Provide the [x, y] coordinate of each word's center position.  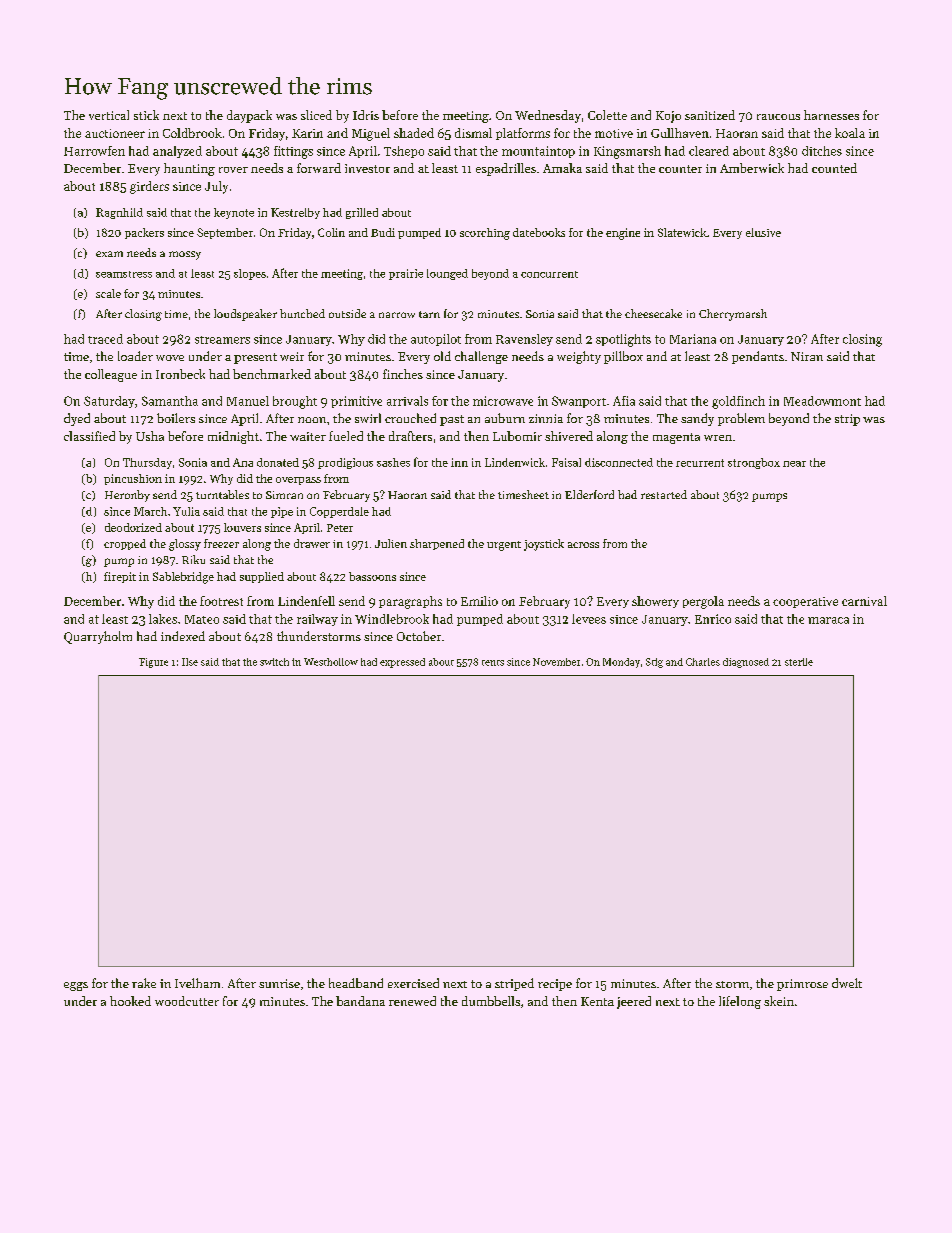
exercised [413, 983]
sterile [799, 662]
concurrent [549, 274]
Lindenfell [306, 601]
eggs [76, 986]
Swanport [579, 402]
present [255, 358]
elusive [763, 232]
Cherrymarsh [733, 315]
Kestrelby [295, 213]
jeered [634, 1002]
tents [493, 663]
